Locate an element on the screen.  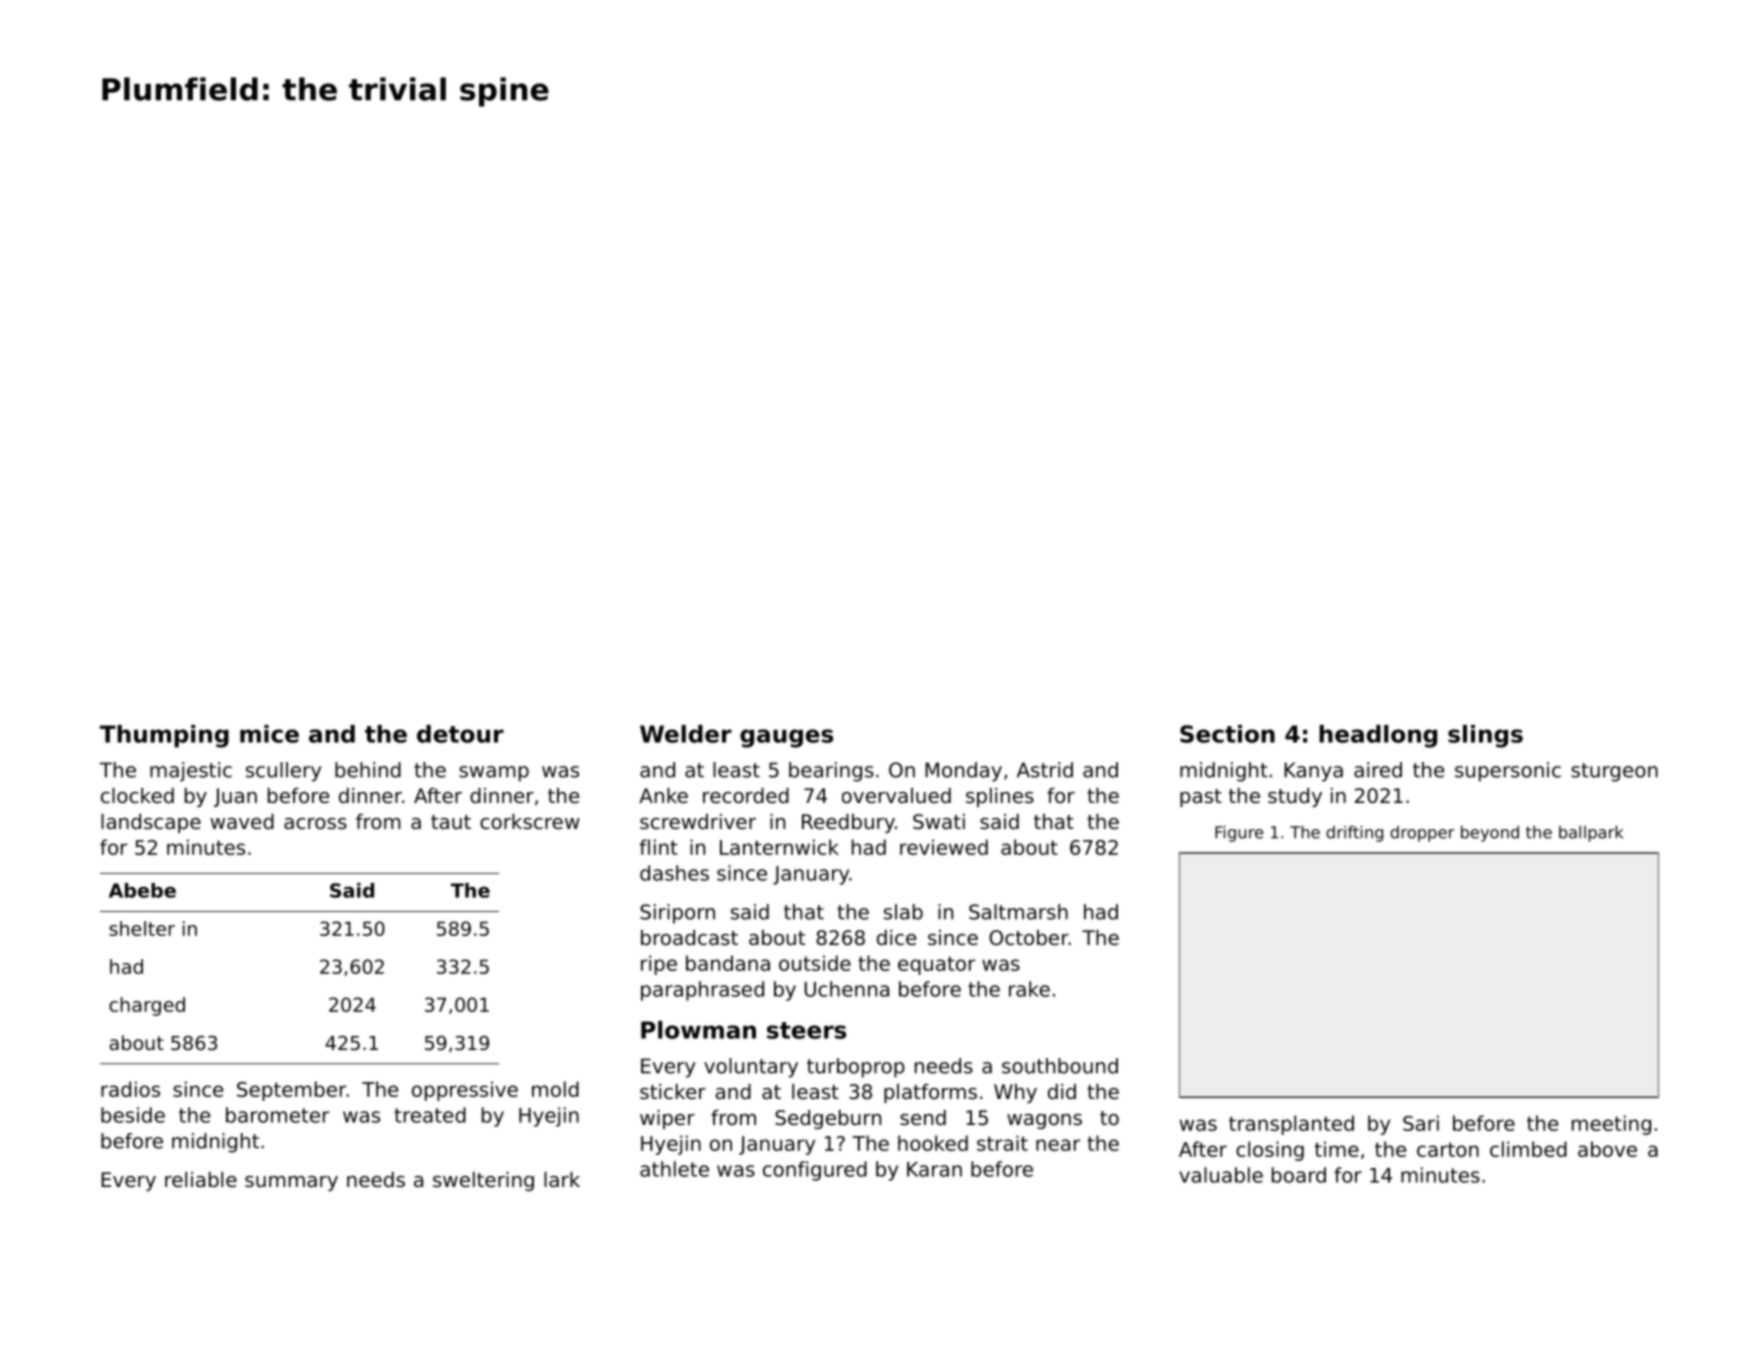
Section is located at coordinates (1227, 734).
